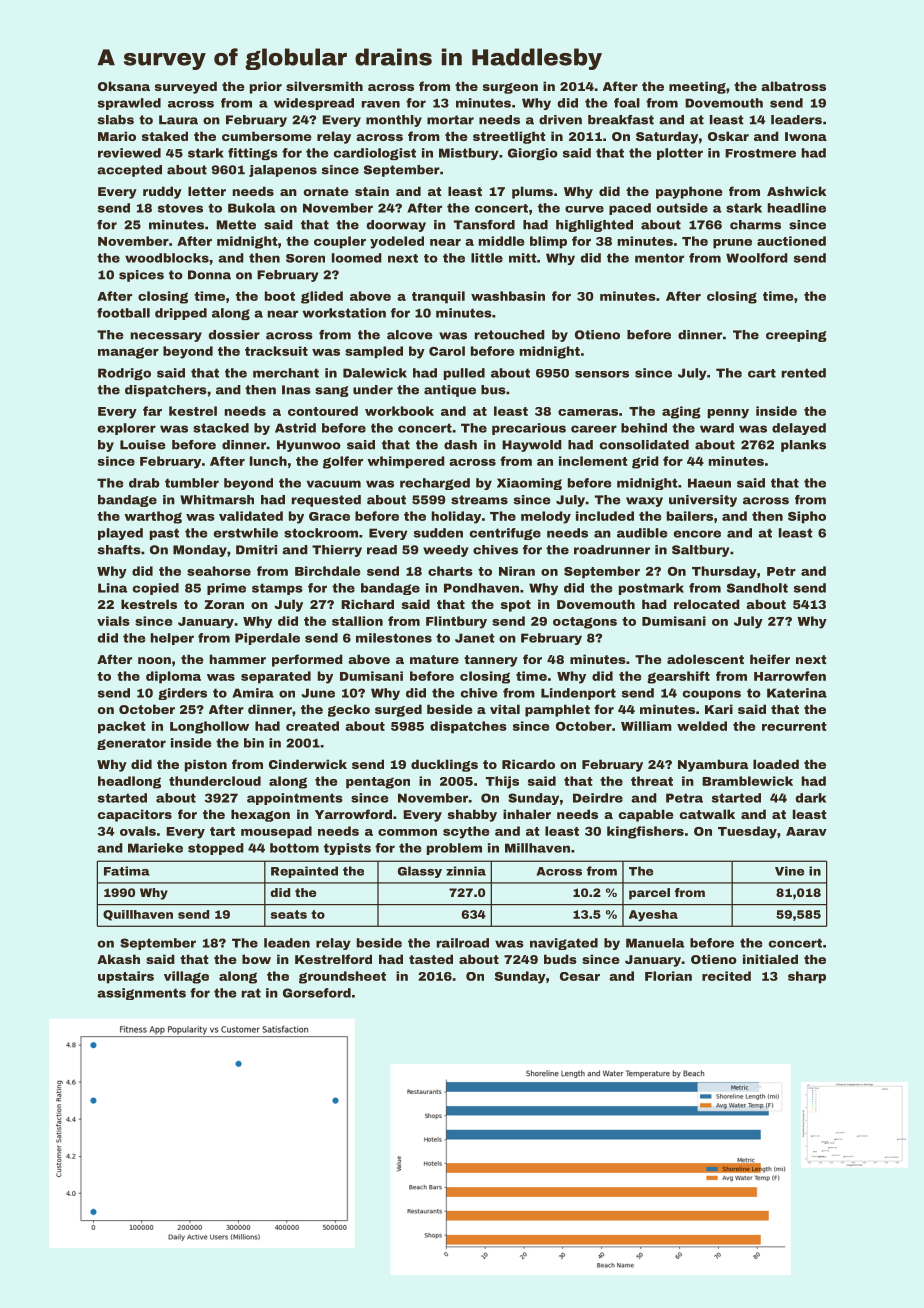 The image size is (924, 1308). Describe the element at coordinates (652, 781) in the screenshot. I see `threat` at that location.
